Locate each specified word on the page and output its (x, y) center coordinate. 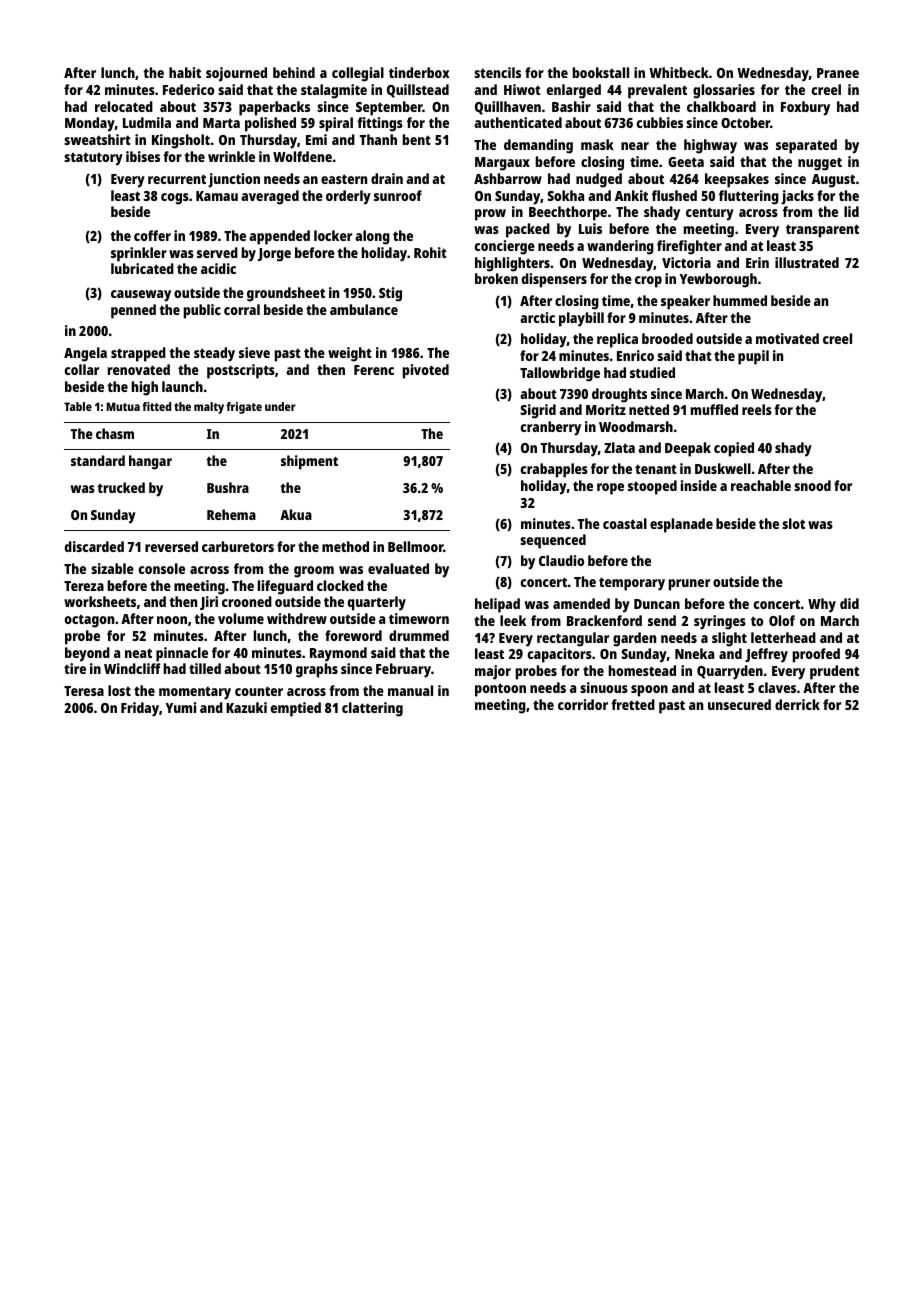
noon (172, 620)
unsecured (739, 704)
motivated (787, 338)
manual (410, 690)
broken (496, 278)
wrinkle (231, 156)
